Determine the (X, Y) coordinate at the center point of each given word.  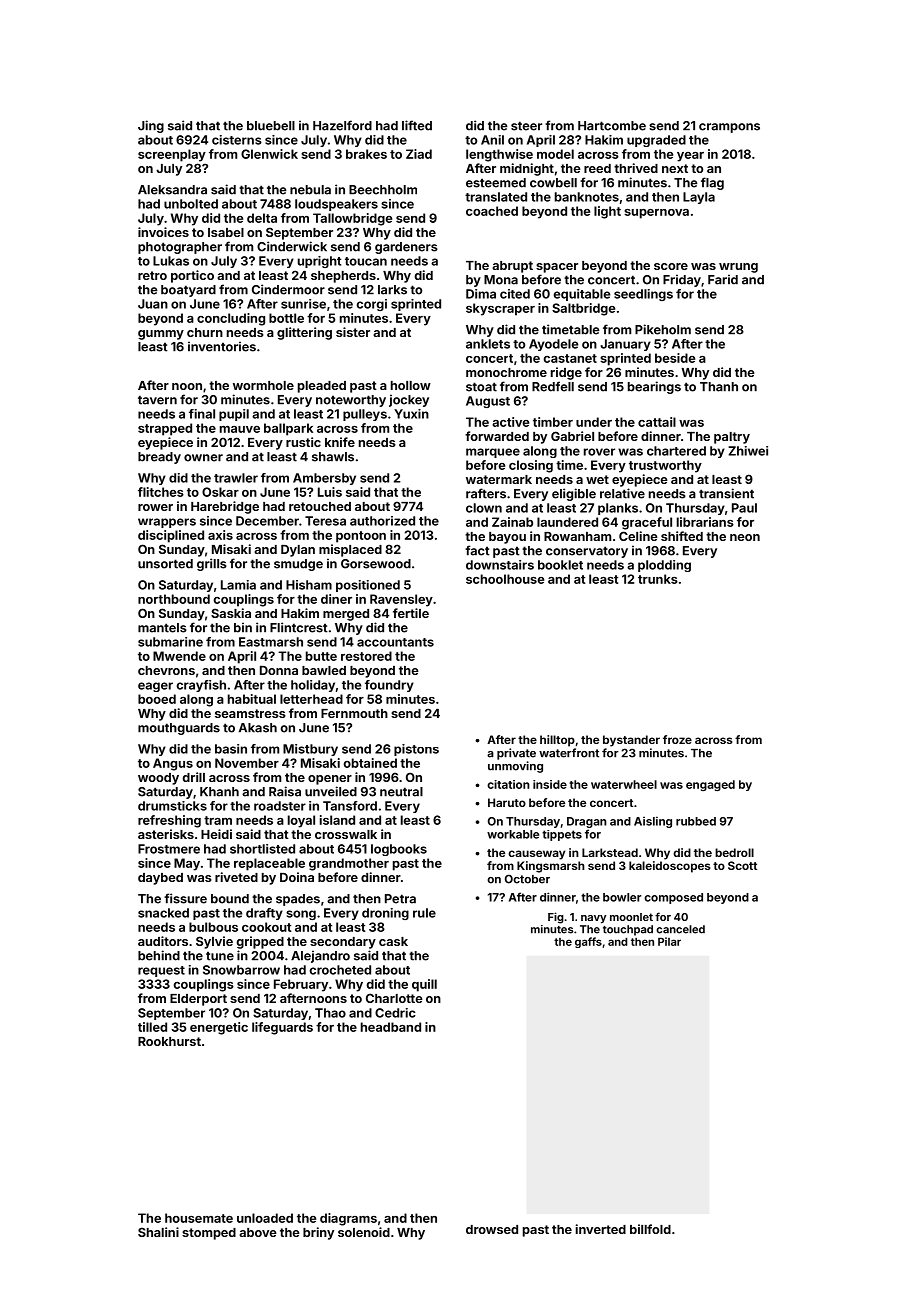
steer (526, 126)
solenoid (364, 1232)
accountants (395, 642)
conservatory (587, 552)
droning (385, 914)
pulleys (365, 415)
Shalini (158, 1232)
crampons (729, 128)
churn (205, 332)
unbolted (191, 204)
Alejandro (320, 956)
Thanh (719, 387)
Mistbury (310, 750)
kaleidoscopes (669, 867)
